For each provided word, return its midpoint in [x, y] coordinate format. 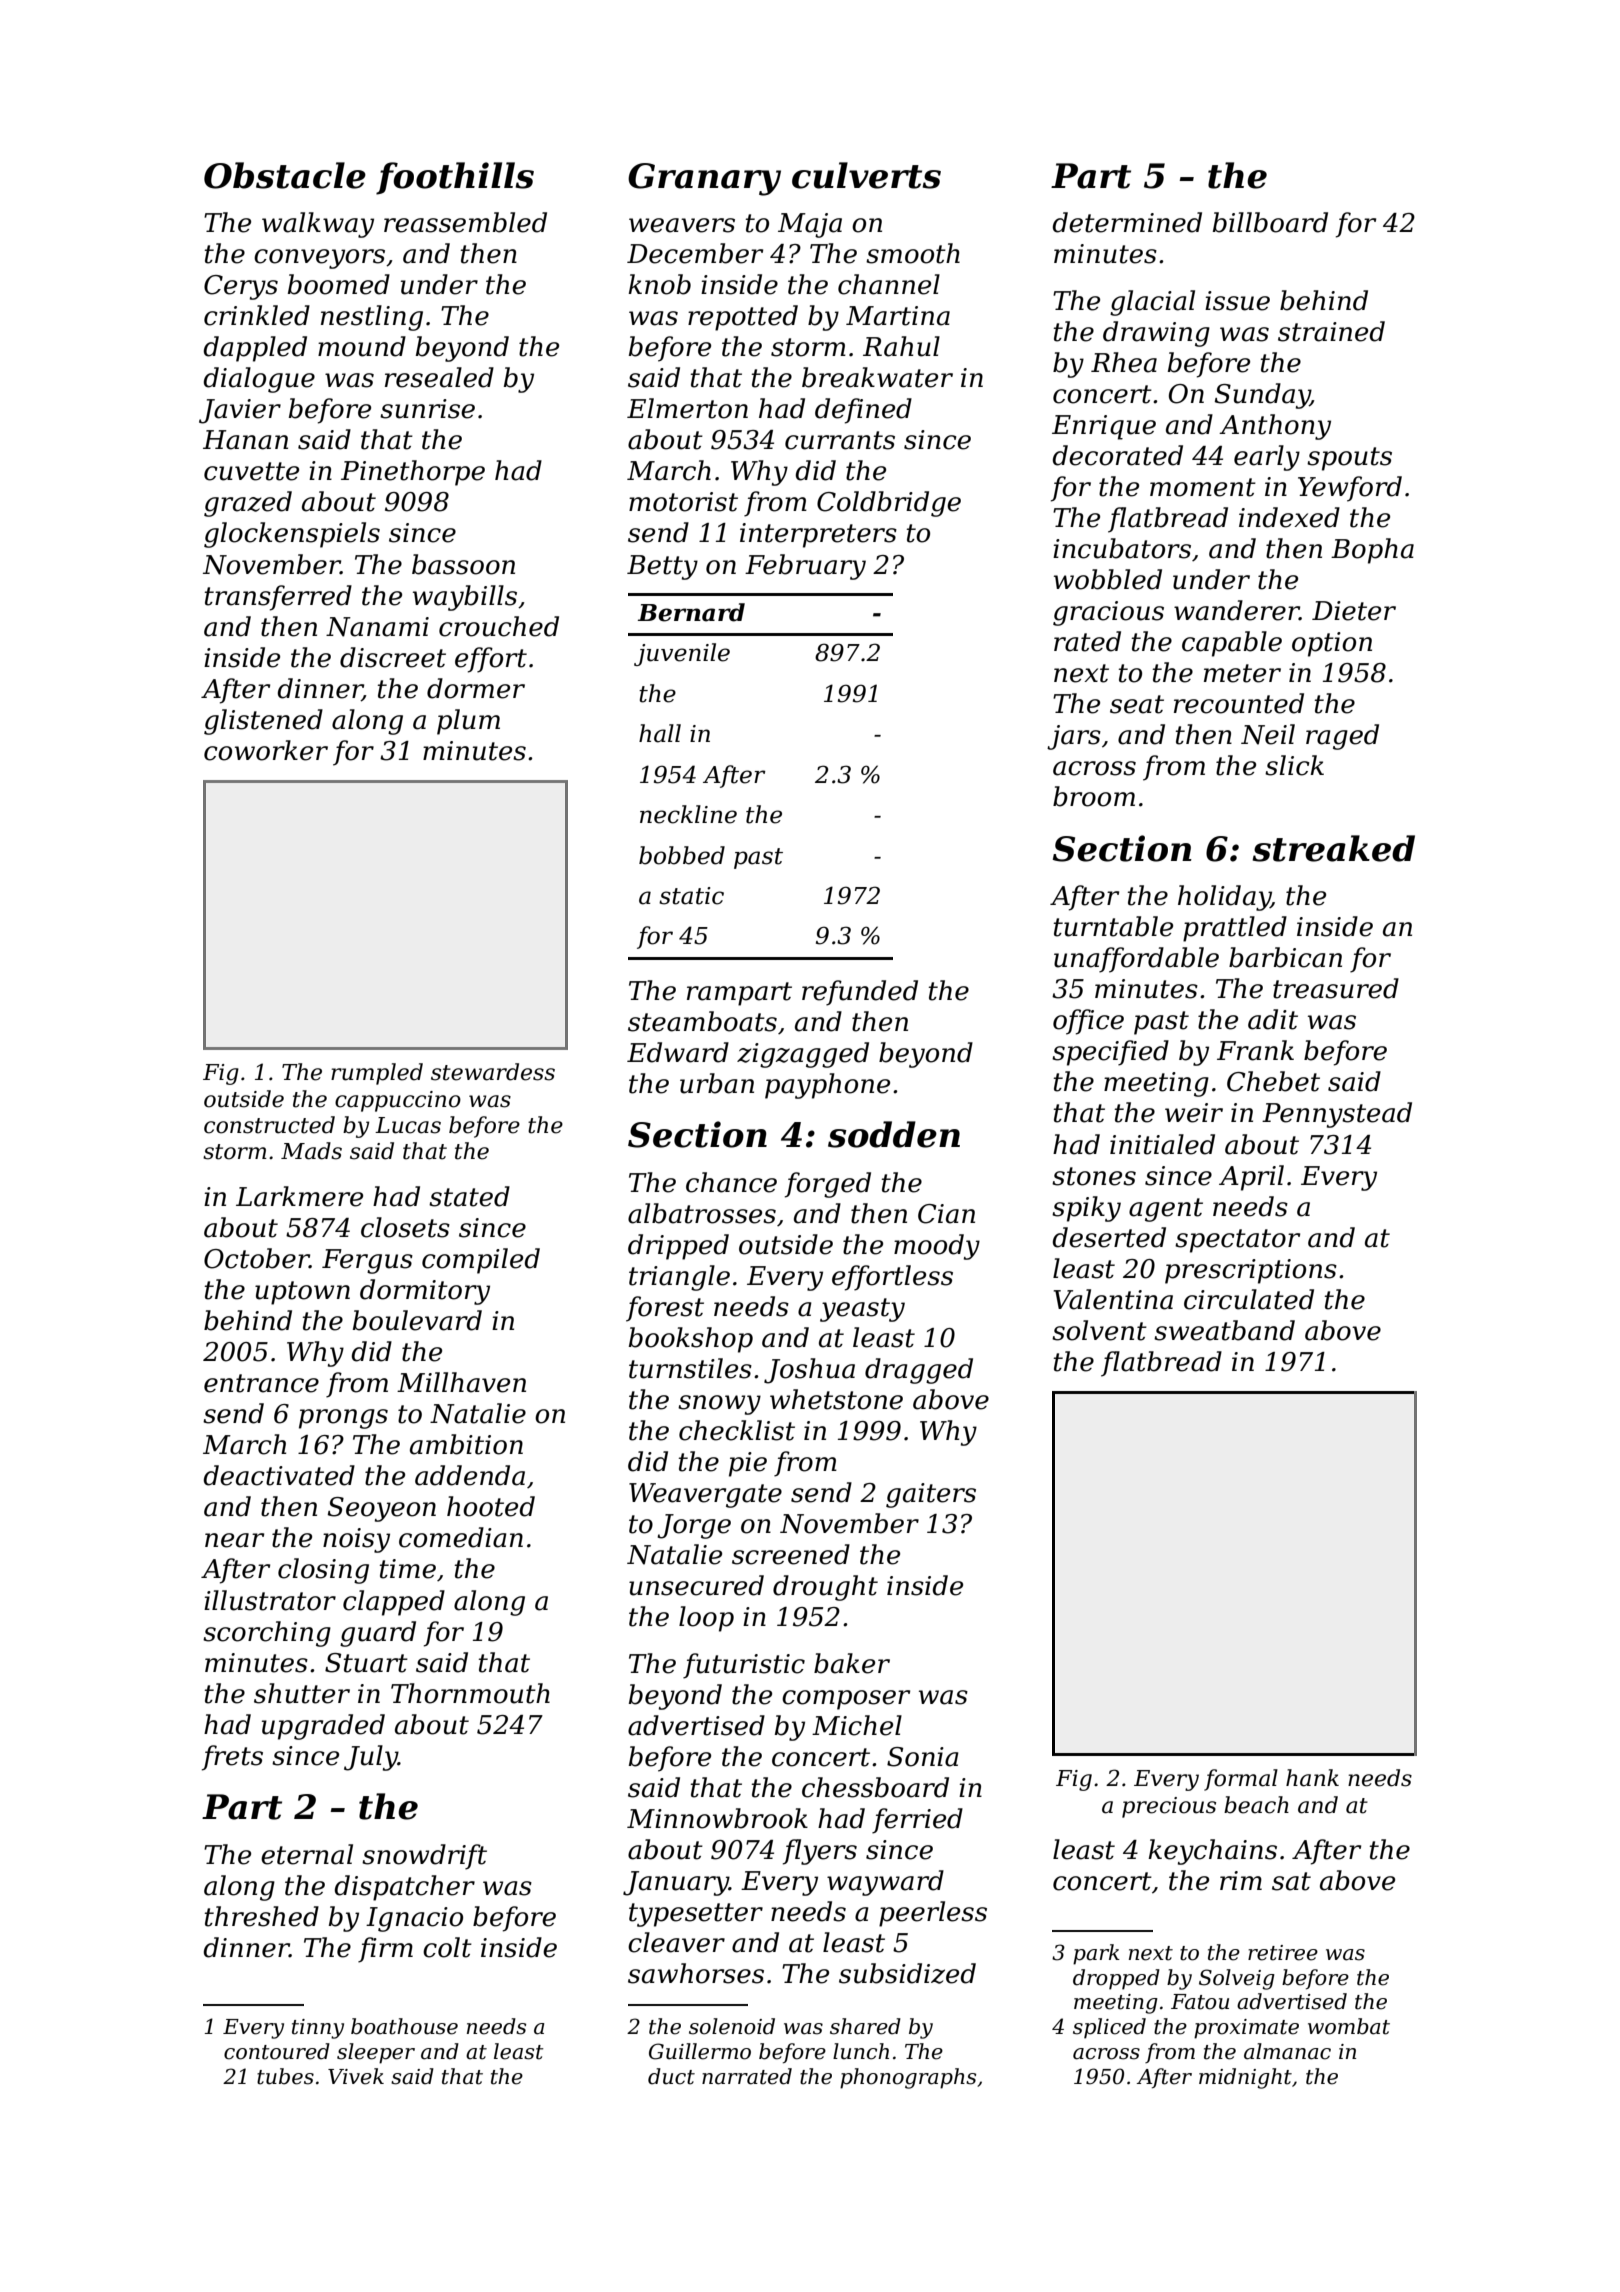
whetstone [836, 1399]
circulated [1249, 1299]
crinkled [257, 315]
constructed [269, 1125]
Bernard [691, 612]
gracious [1108, 613]
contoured [277, 2051]
